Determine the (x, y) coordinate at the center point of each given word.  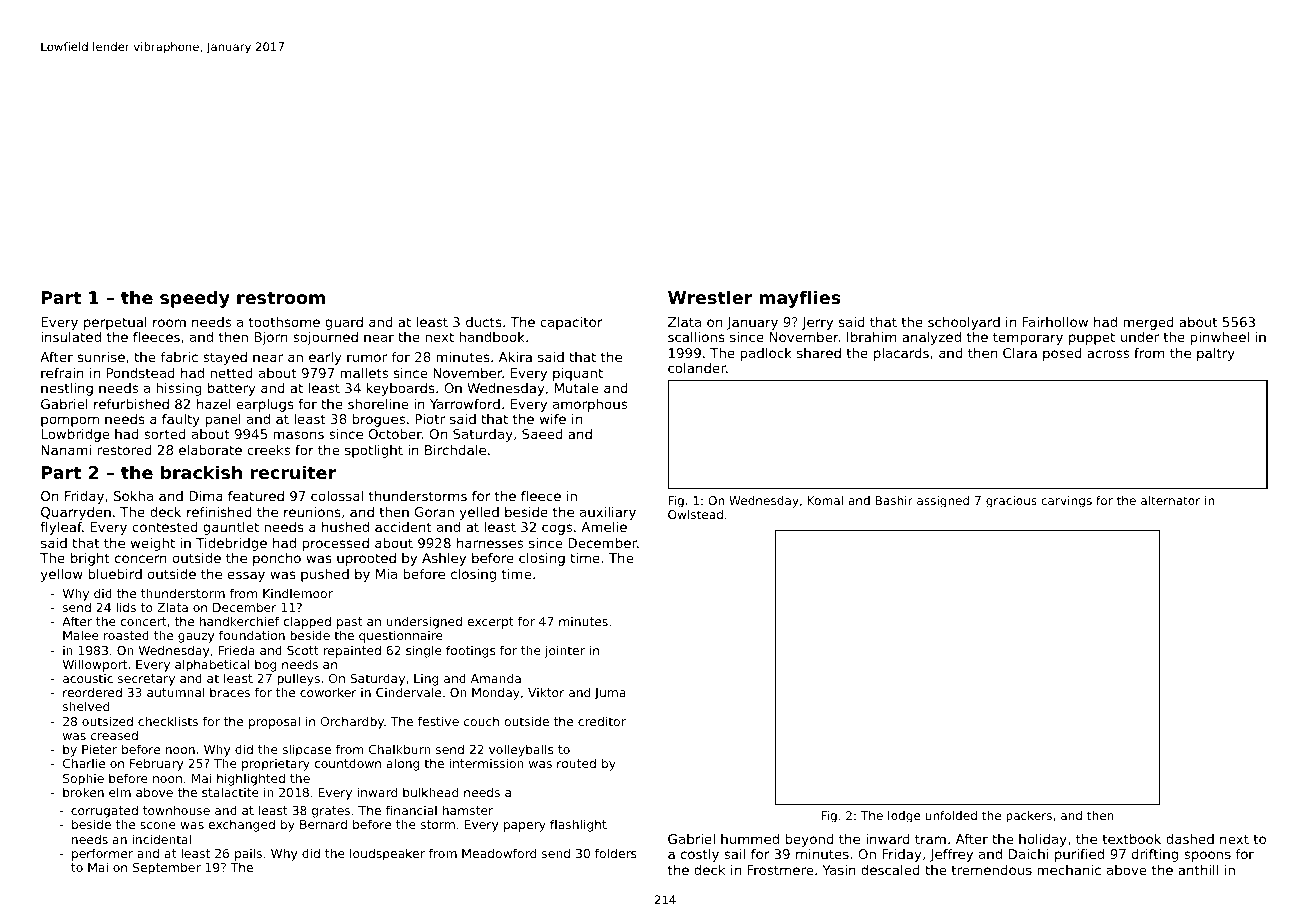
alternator (1170, 500)
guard (344, 323)
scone (158, 825)
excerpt (490, 623)
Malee (81, 635)
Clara (1020, 353)
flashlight (578, 825)
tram (930, 839)
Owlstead (695, 514)
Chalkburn (400, 749)
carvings (1066, 502)
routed (576, 763)
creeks (268, 450)
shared (819, 353)
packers (1029, 817)
